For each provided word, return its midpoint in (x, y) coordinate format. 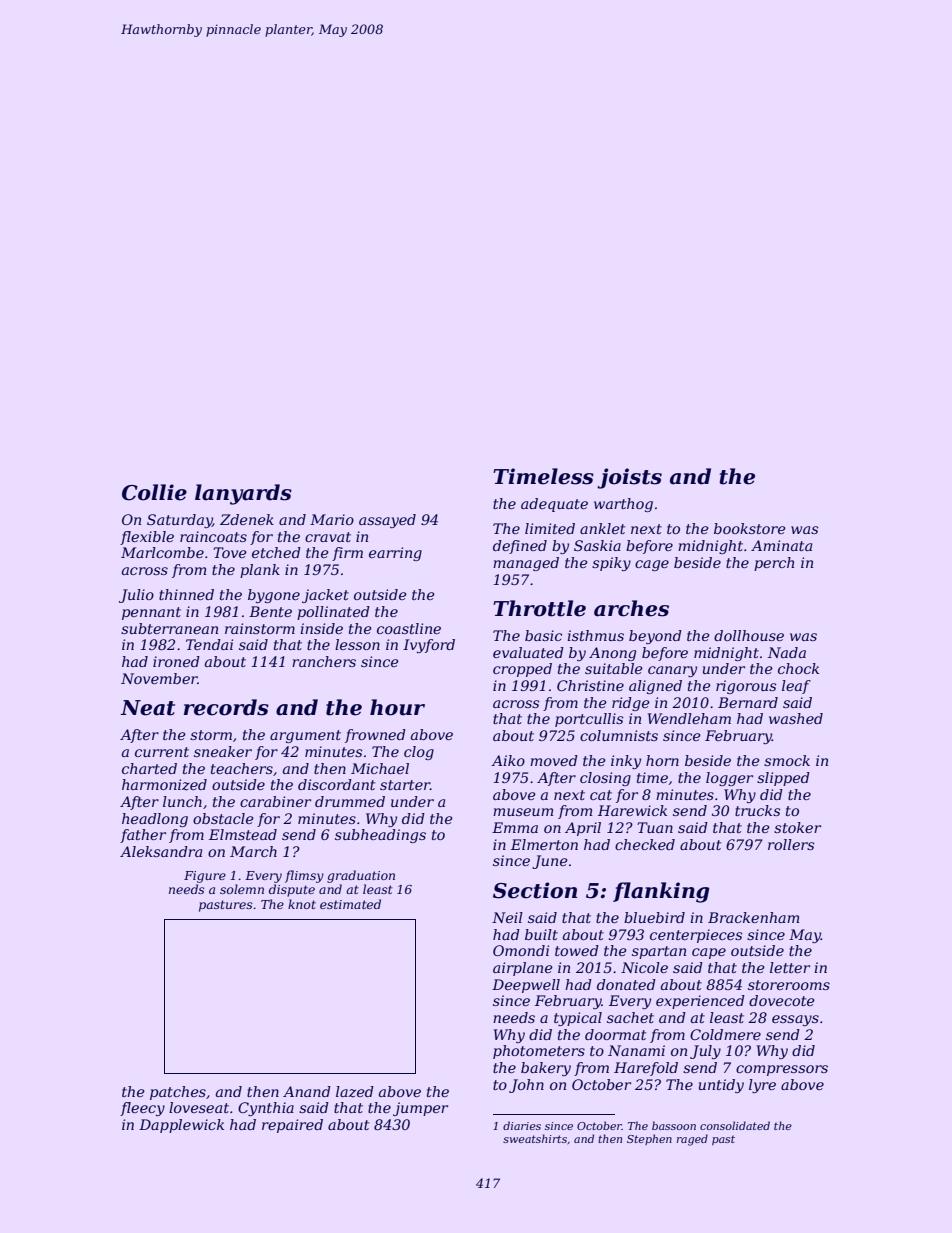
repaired (292, 1126)
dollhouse (749, 635)
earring (395, 554)
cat (601, 795)
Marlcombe (162, 552)
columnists (619, 735)
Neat (148, 708)
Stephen (649, 1139)
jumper (420, 1109)
